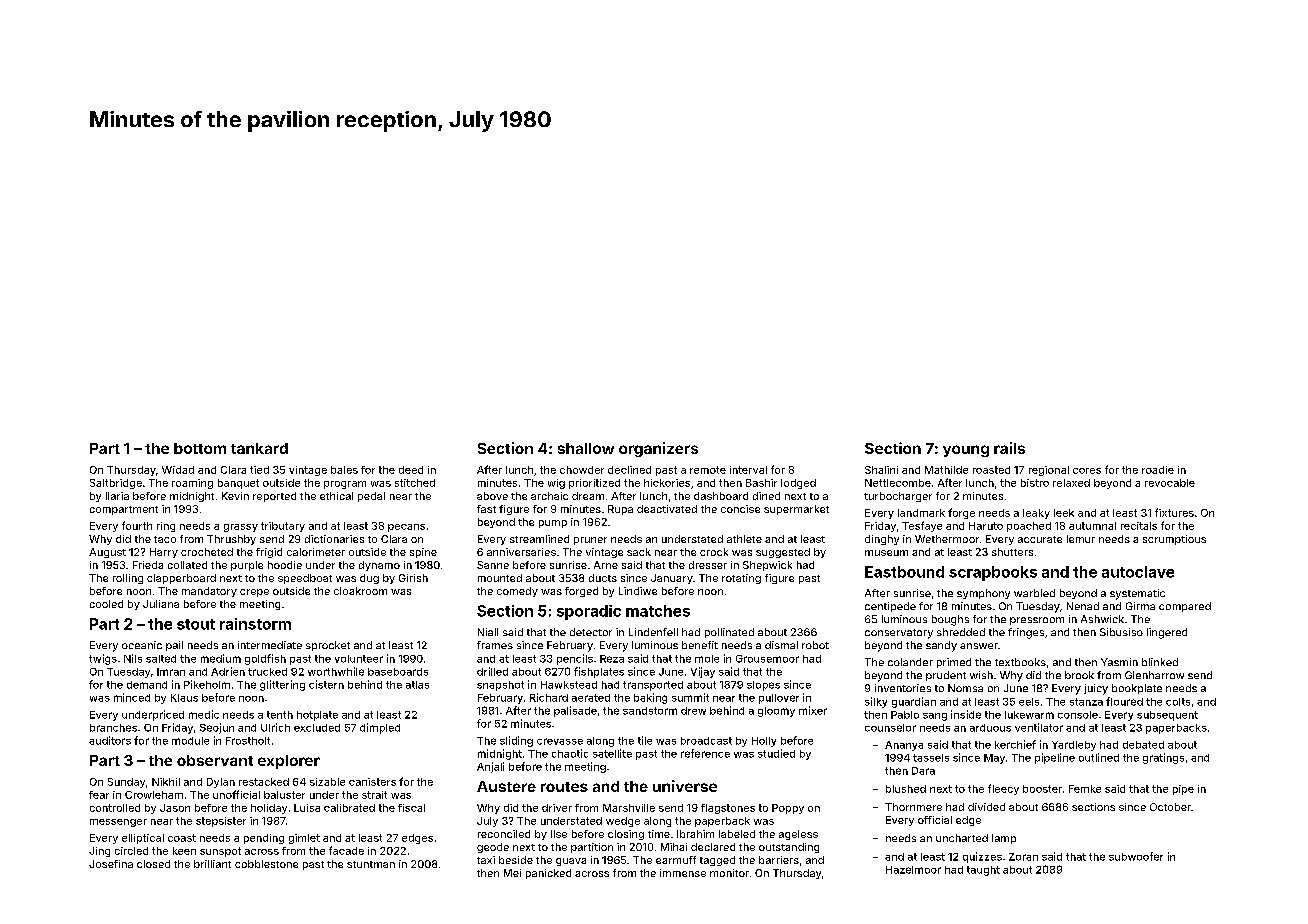 This screenshot has height=924, width=1308. Describe the element at coordinates (1158, 470) in the screenshot. I see `roadie` at that location.
